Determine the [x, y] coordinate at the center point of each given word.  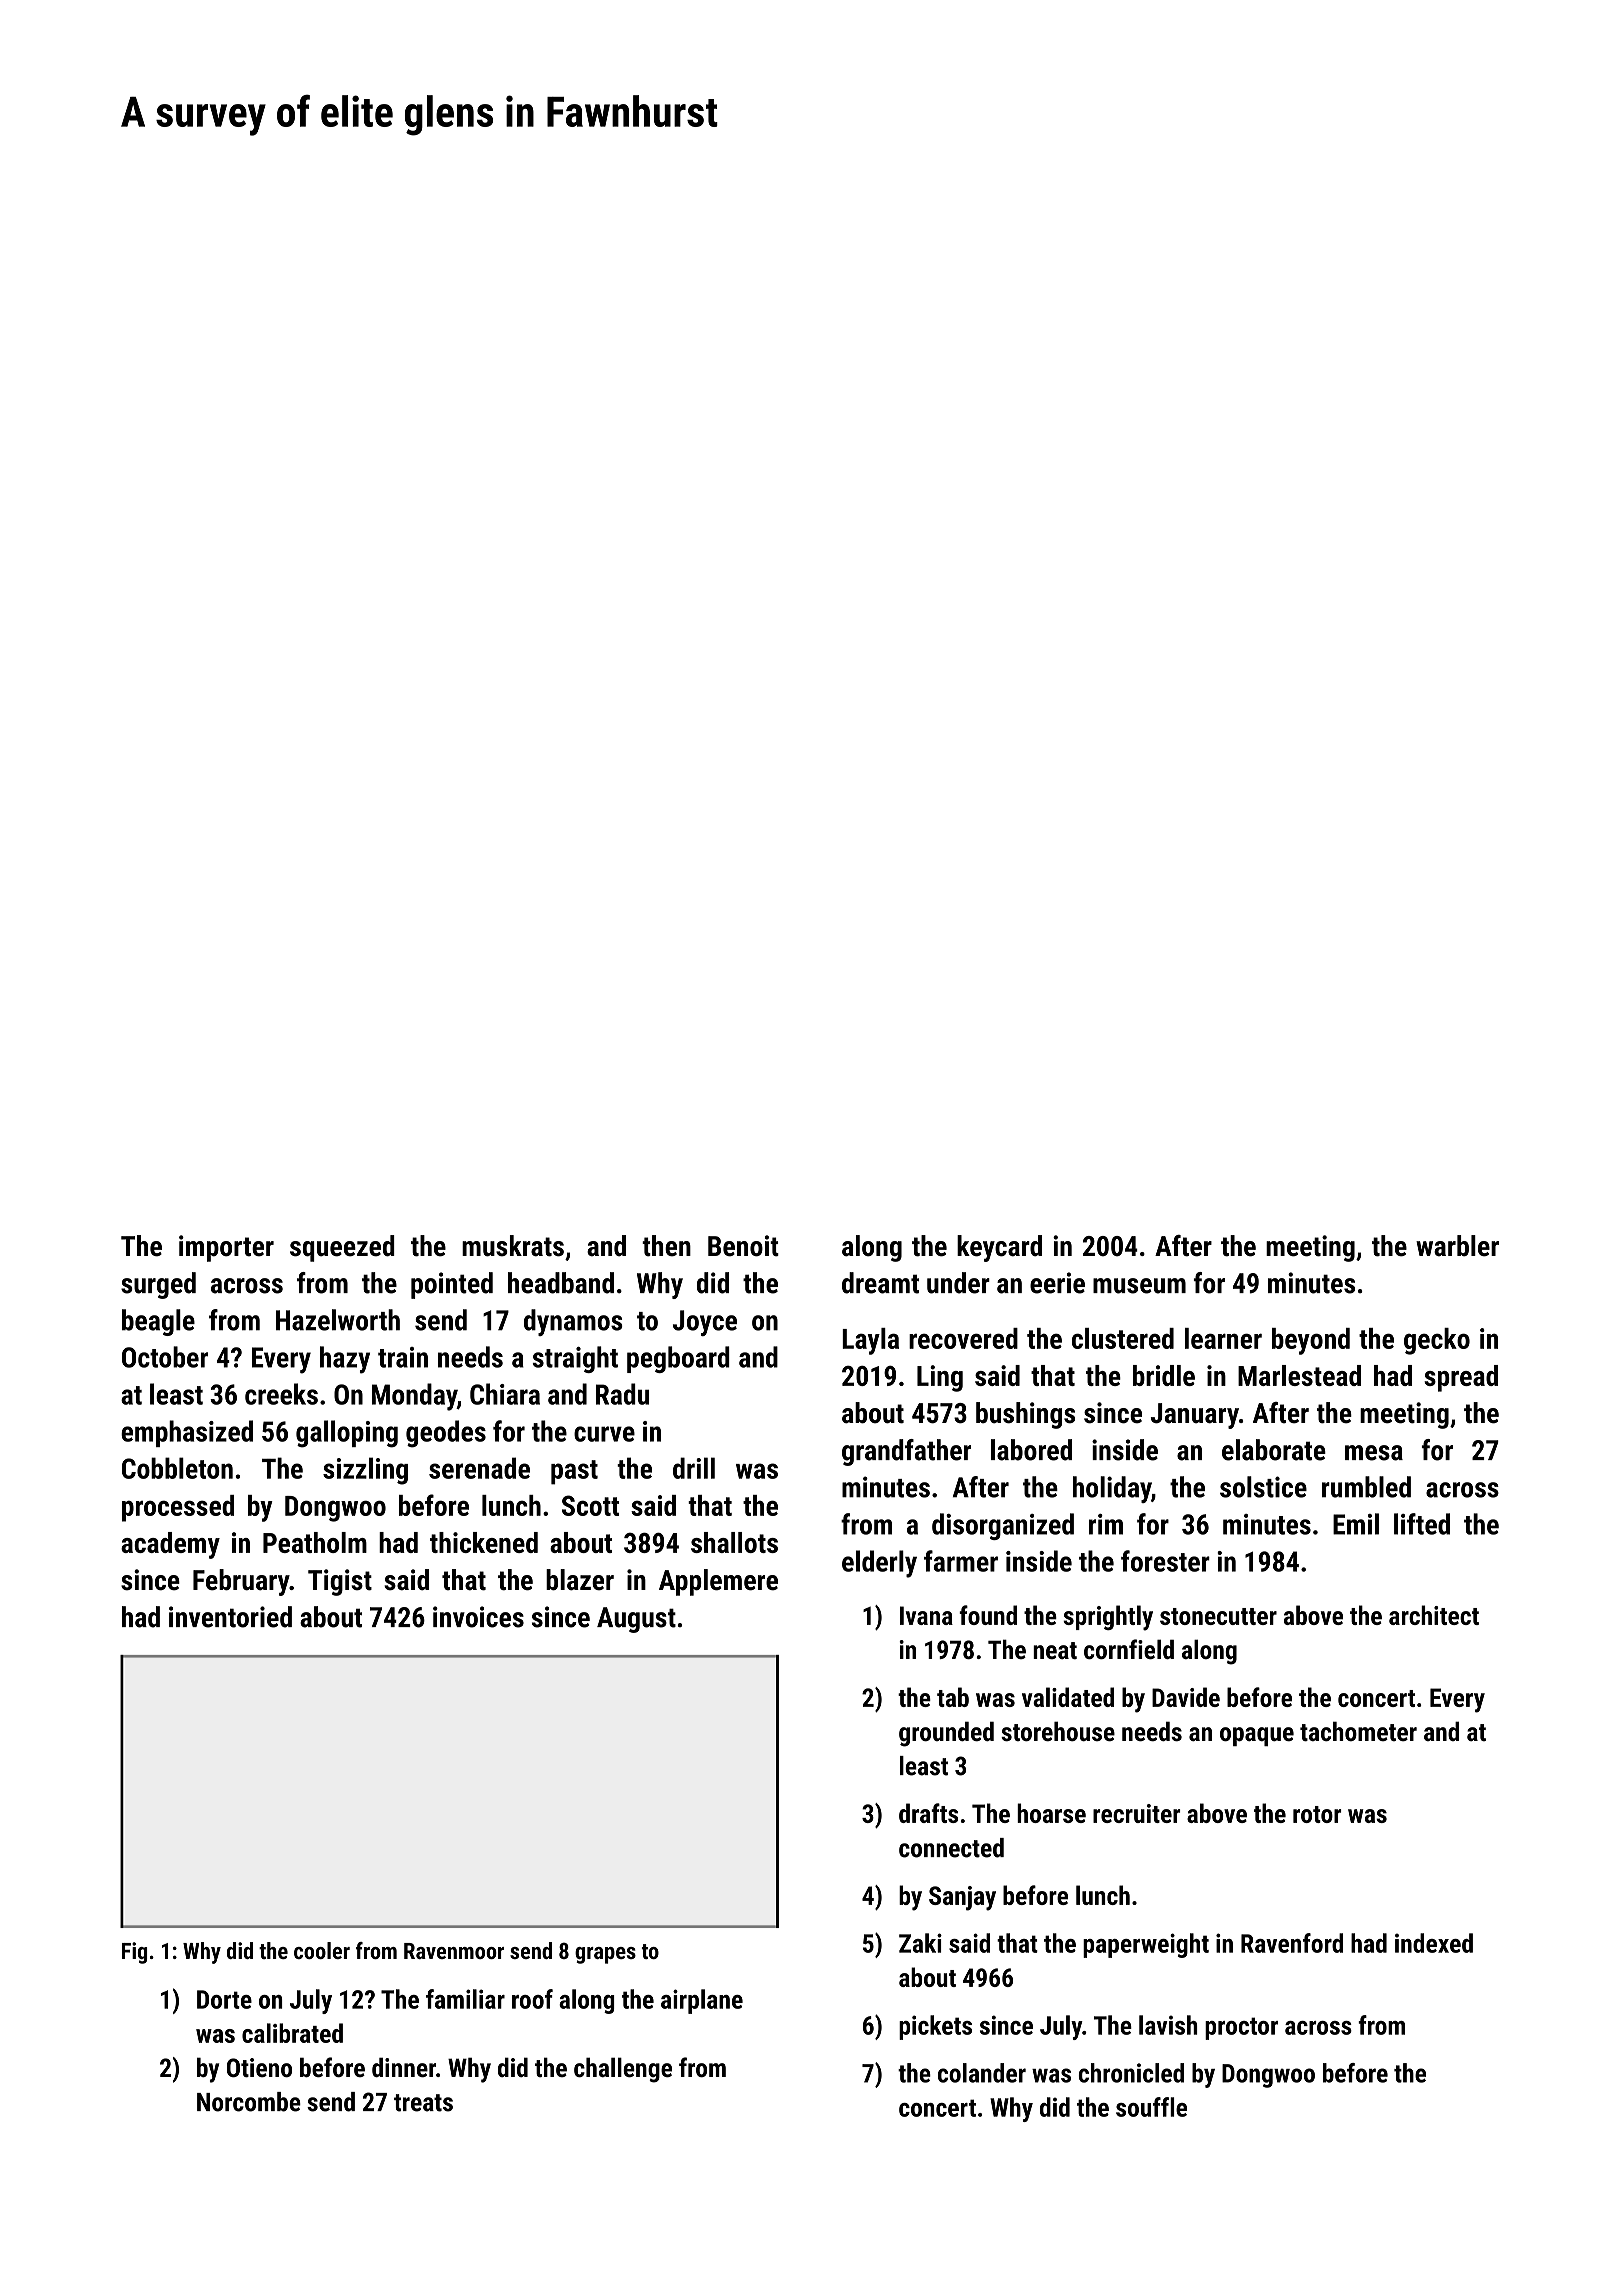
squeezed [342, 1248]
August [636, 1620]
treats [423, 2103]
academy [170, 1545]
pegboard [678, 1359]
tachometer [1358, 1731]
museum [1139, 1286]
